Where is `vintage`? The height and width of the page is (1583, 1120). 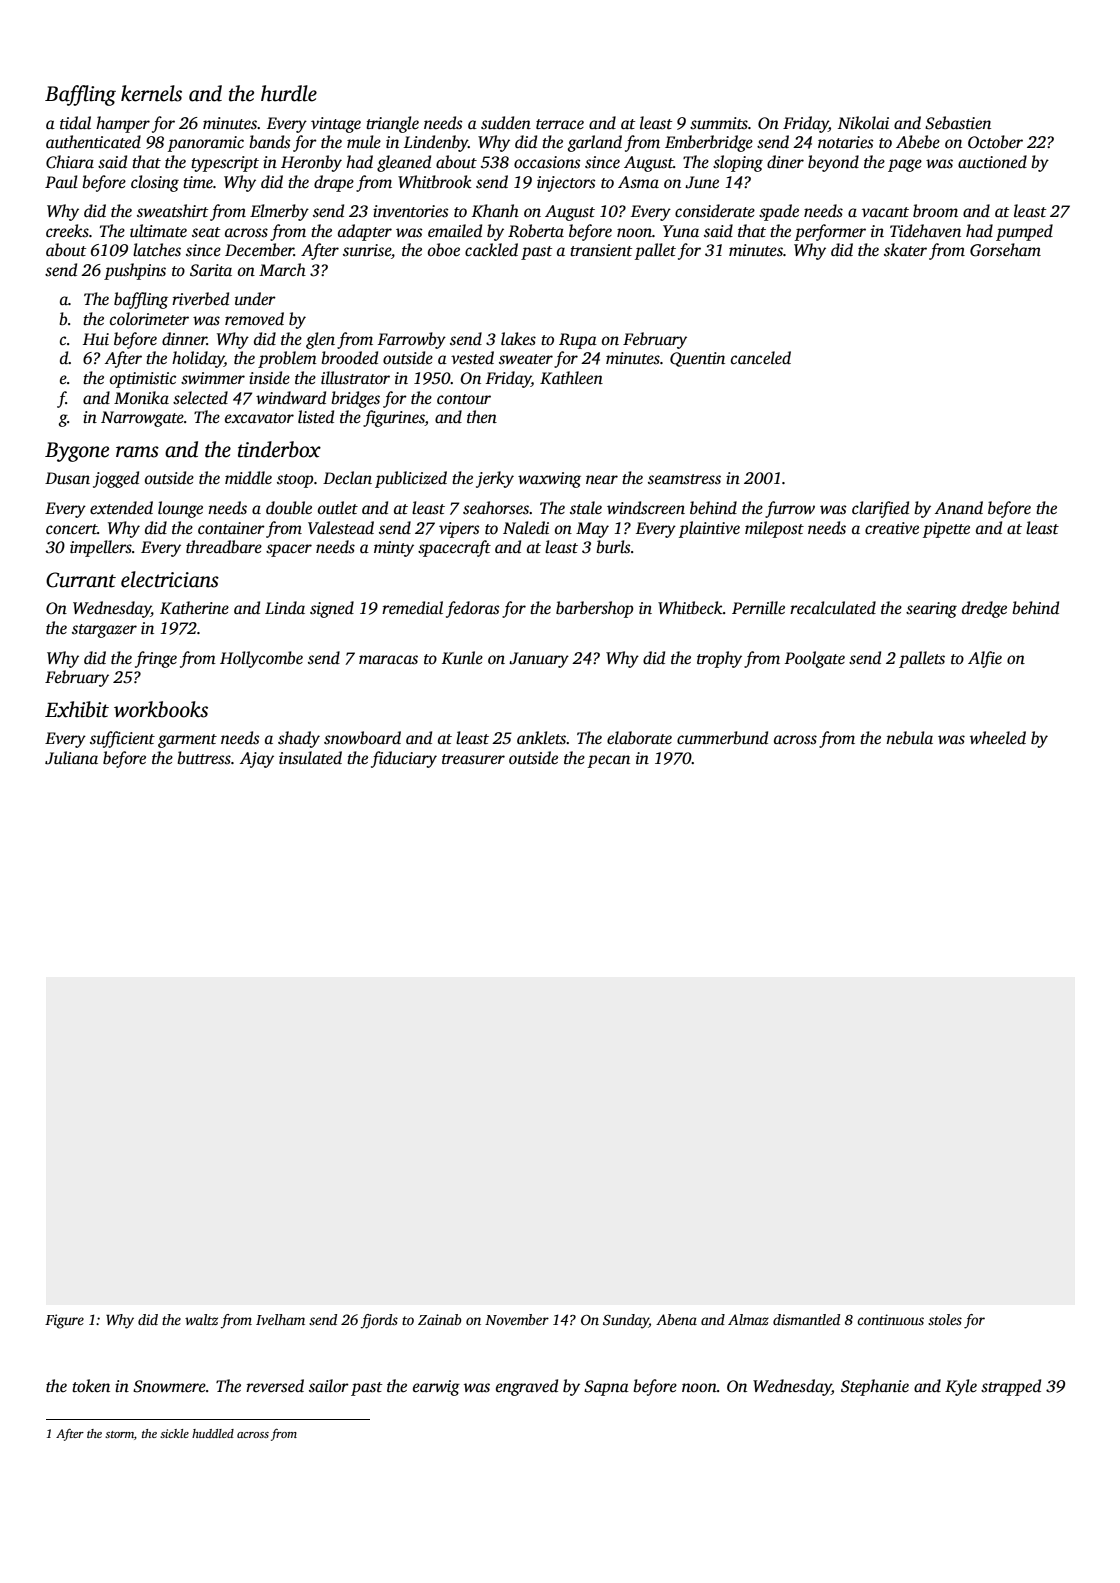 vintage is located at coordinates (336, 125).
